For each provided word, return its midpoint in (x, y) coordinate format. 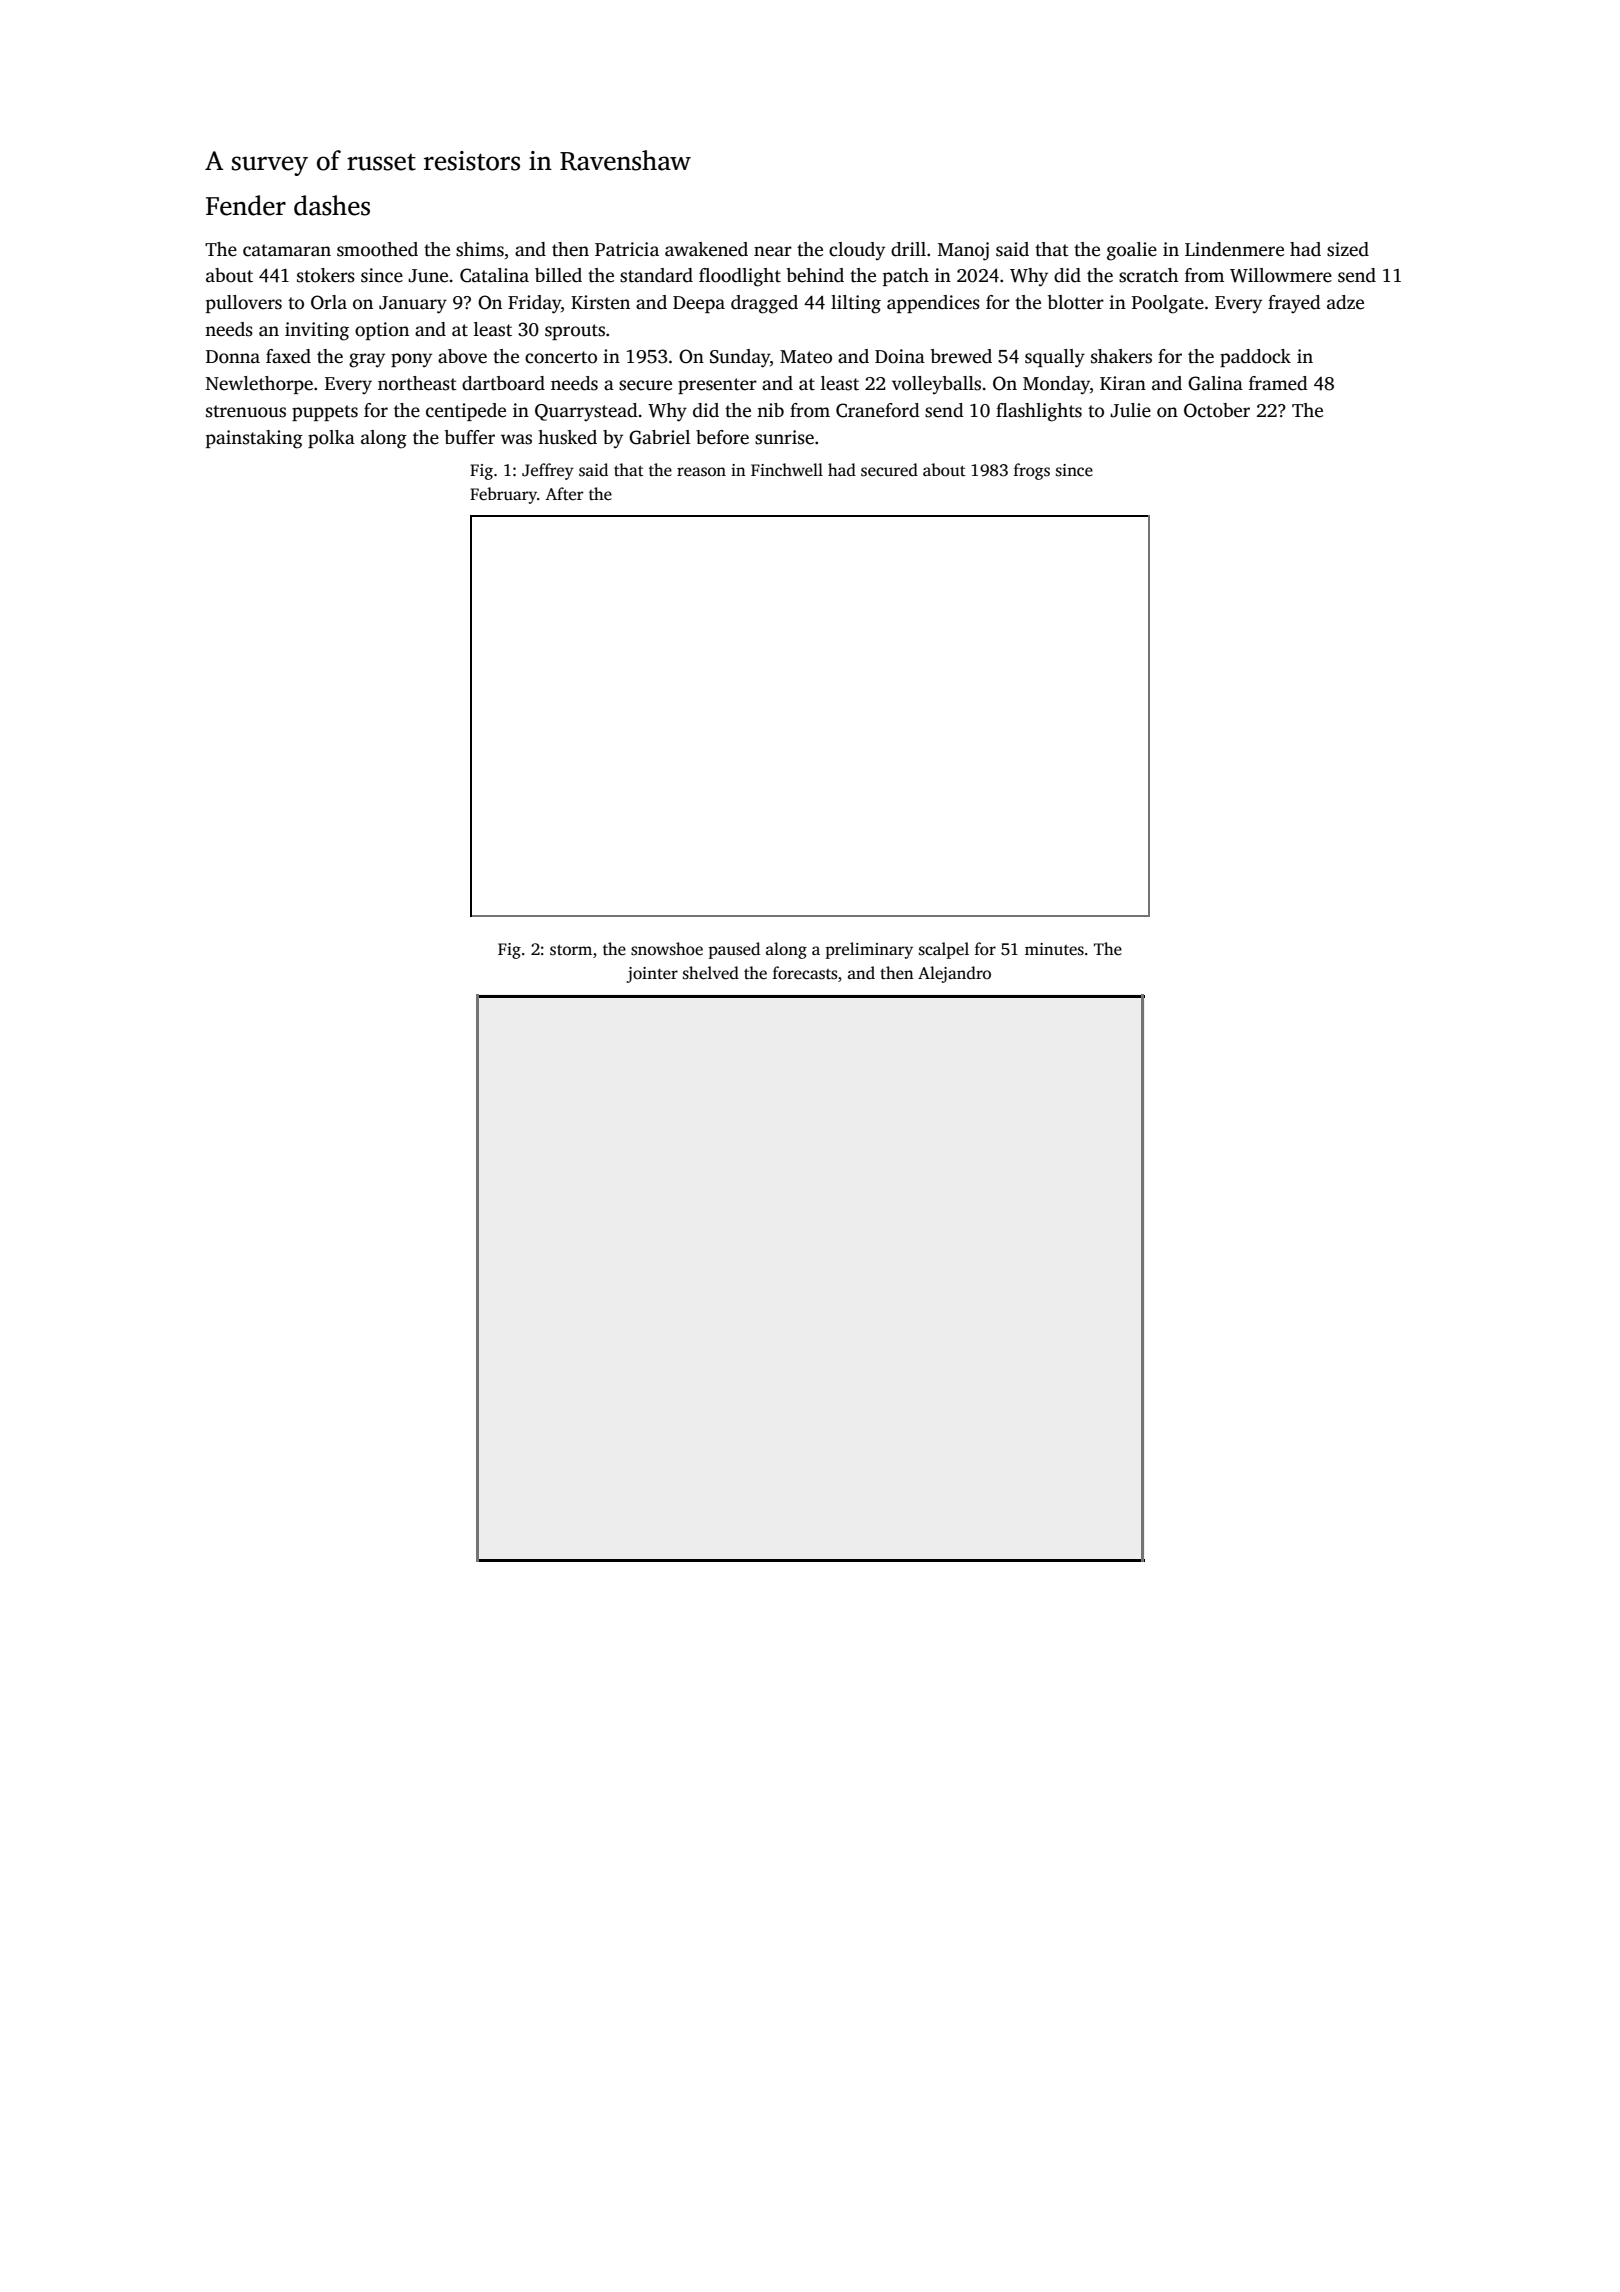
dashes (332, 205)
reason (701, 472)
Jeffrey (548, 471)
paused (734, 950)
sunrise (784, 437)
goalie (1132, 251)
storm (571, 950)
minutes (1054, 949)
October (1217, 410)
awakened (706, 249)
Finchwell (787, 470)
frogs (1032, 471)
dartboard (503, 383)
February (503, 495)
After (564, 493)
